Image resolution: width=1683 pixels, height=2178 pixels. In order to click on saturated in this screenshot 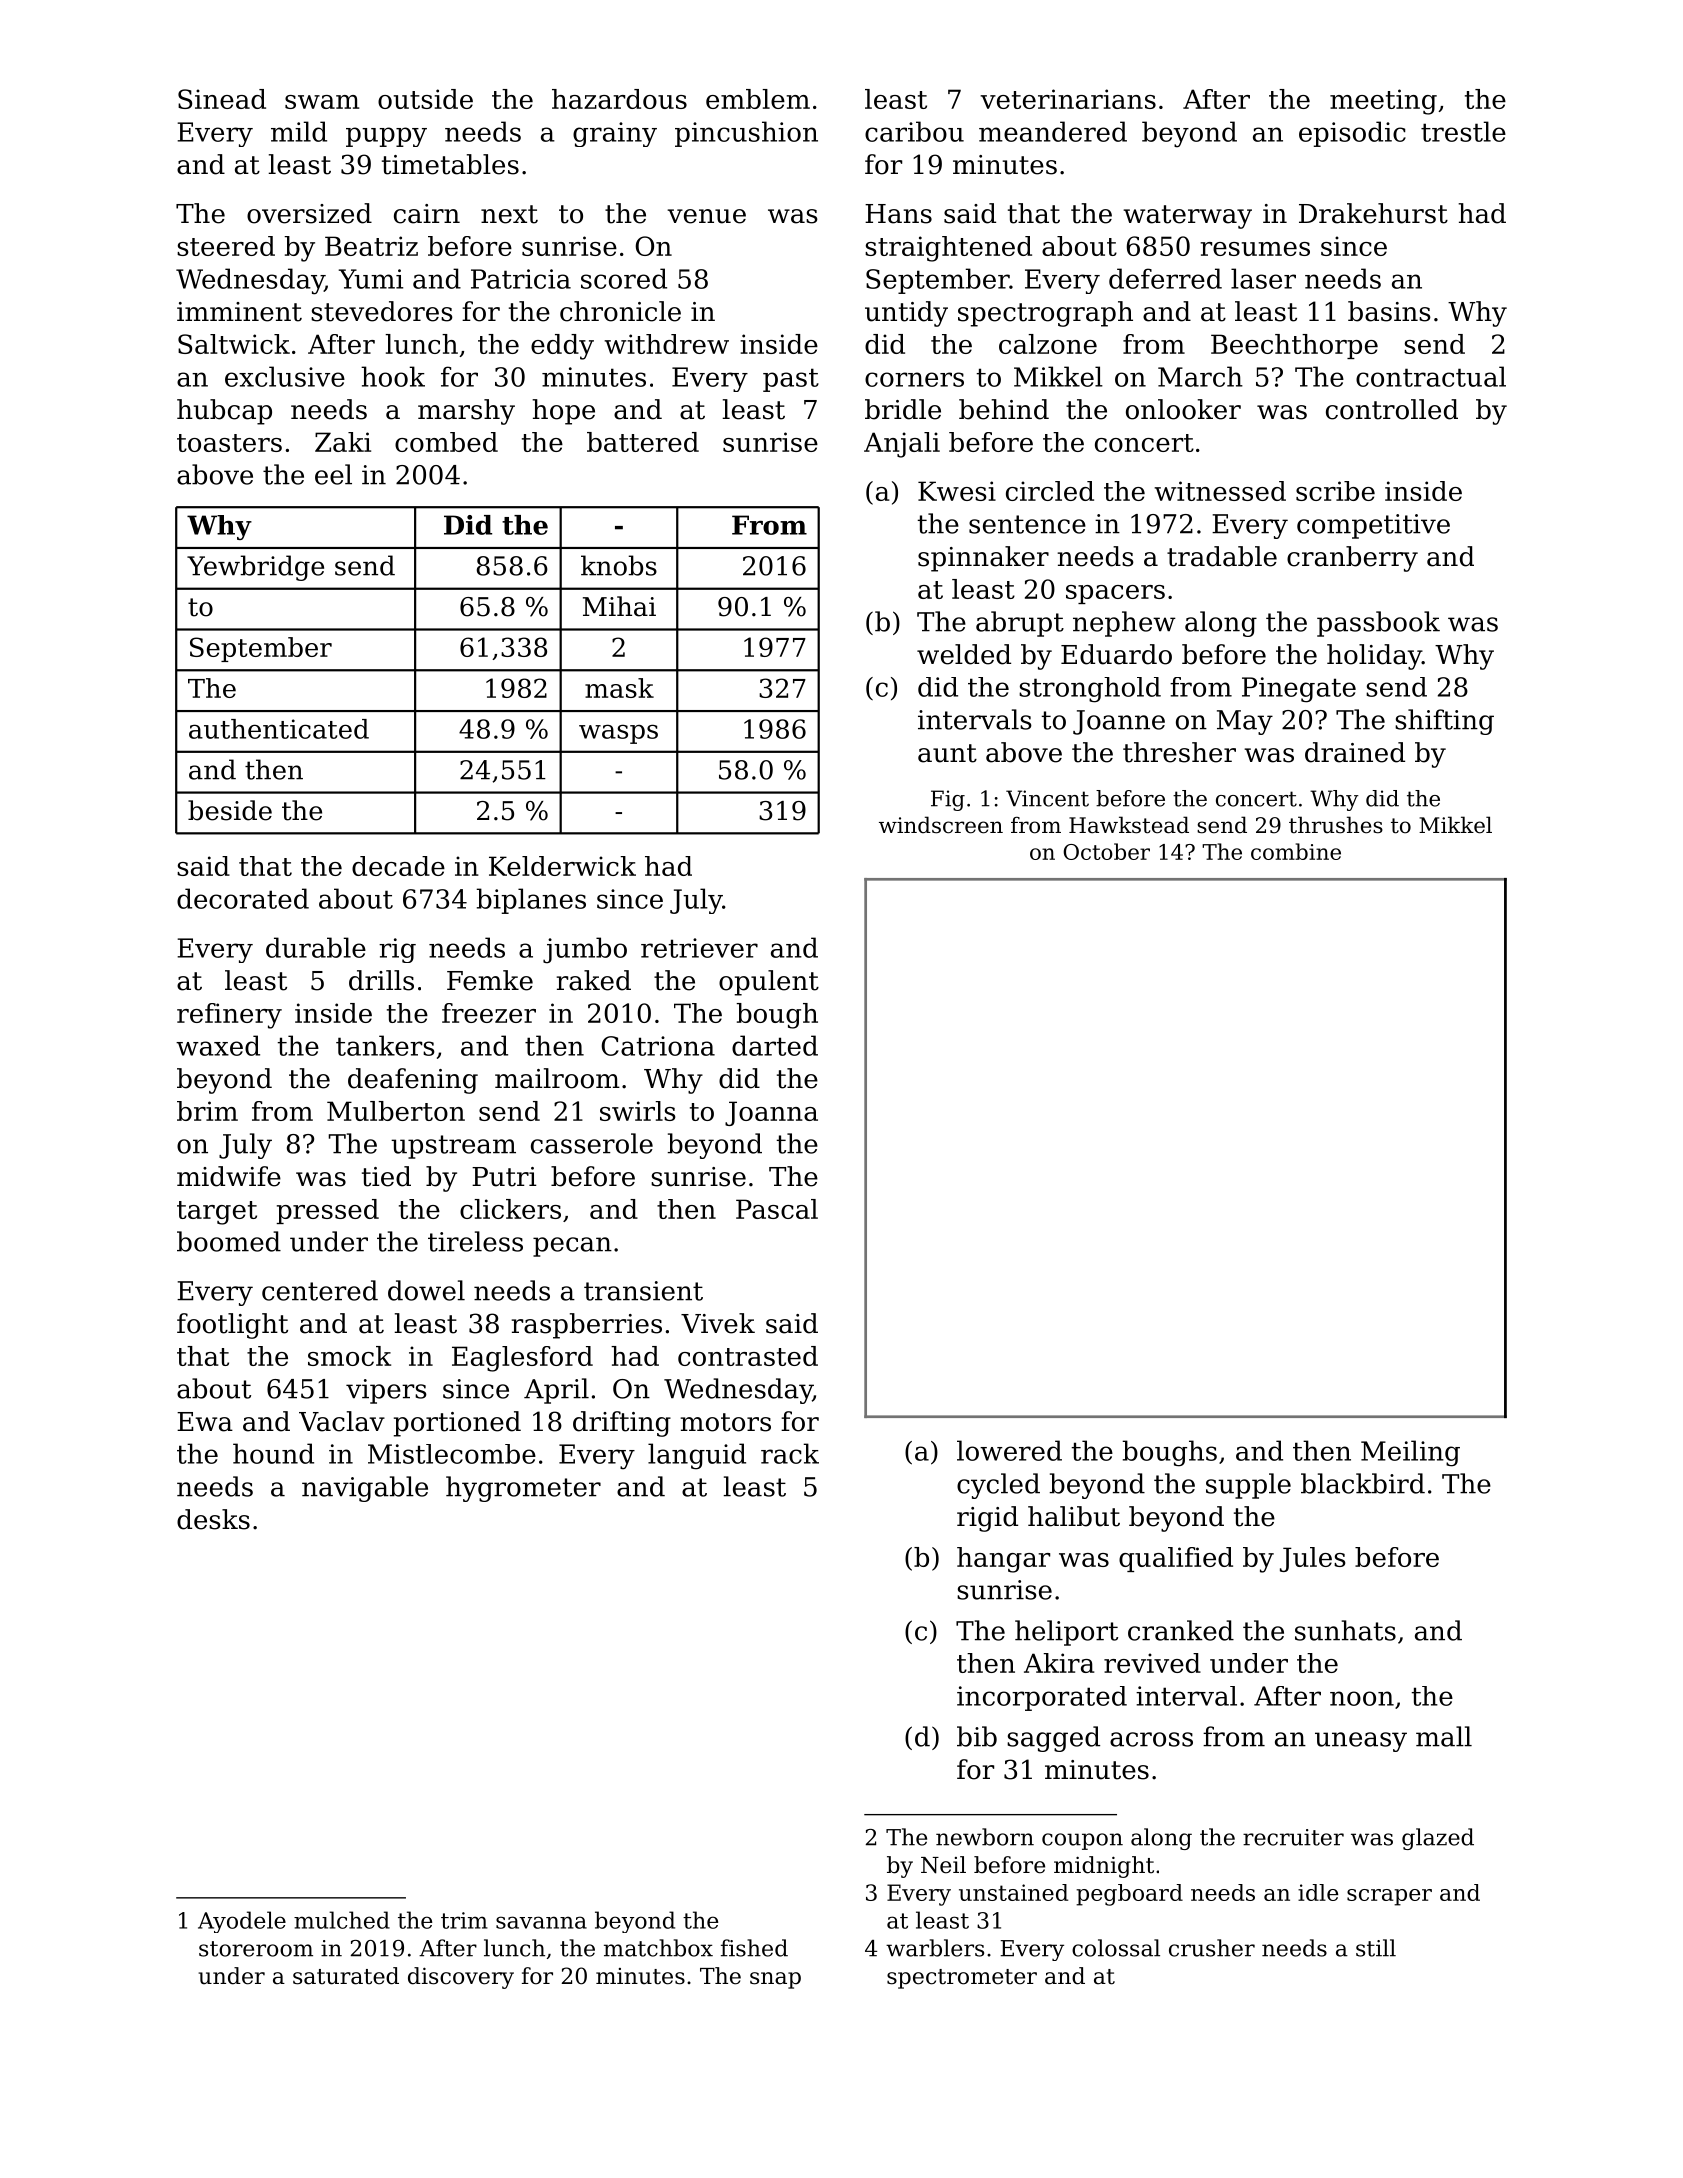, I will do `click(346, 1976)`.
